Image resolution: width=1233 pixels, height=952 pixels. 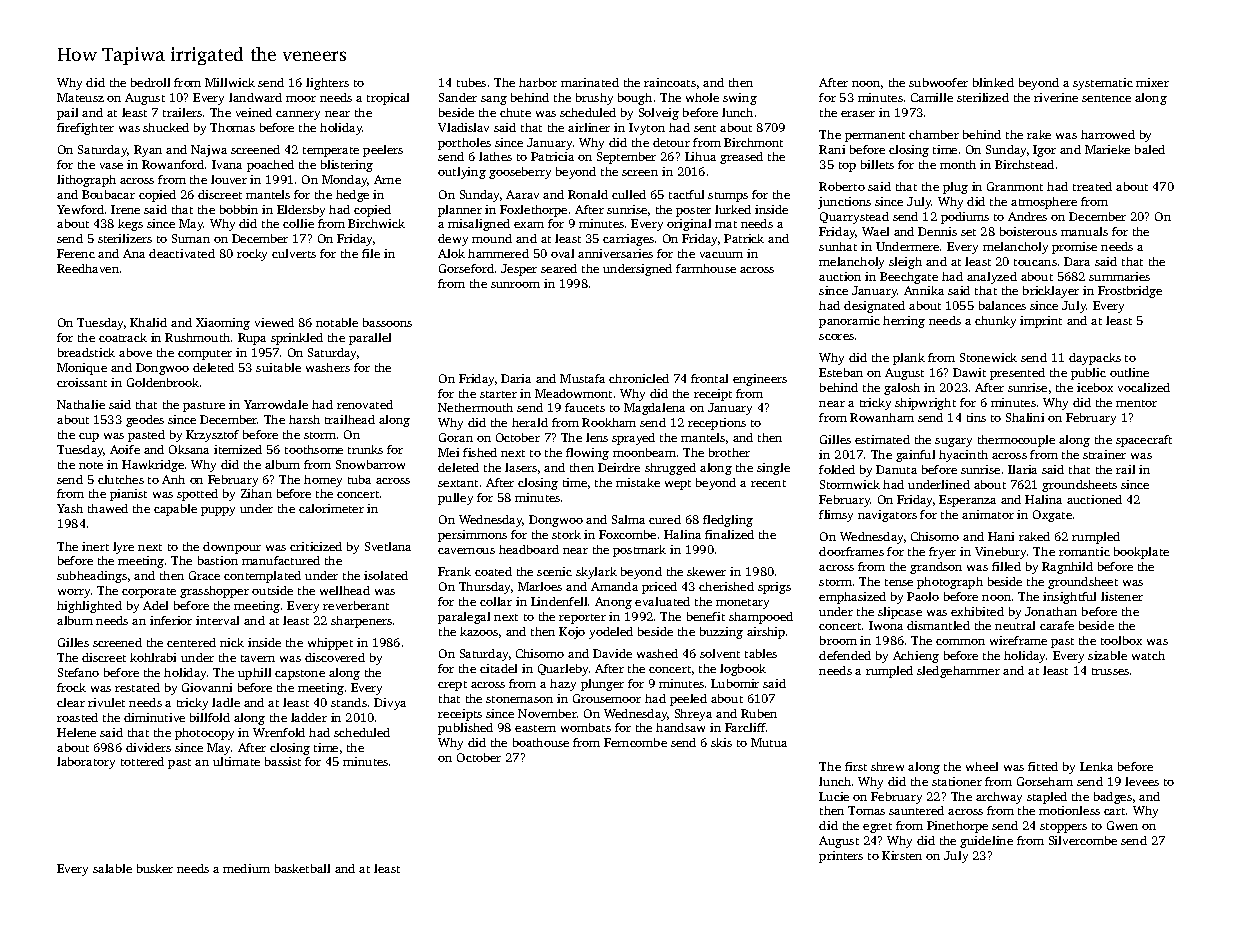 I want to click on Ilaria, so click(x=1022, y=469).
